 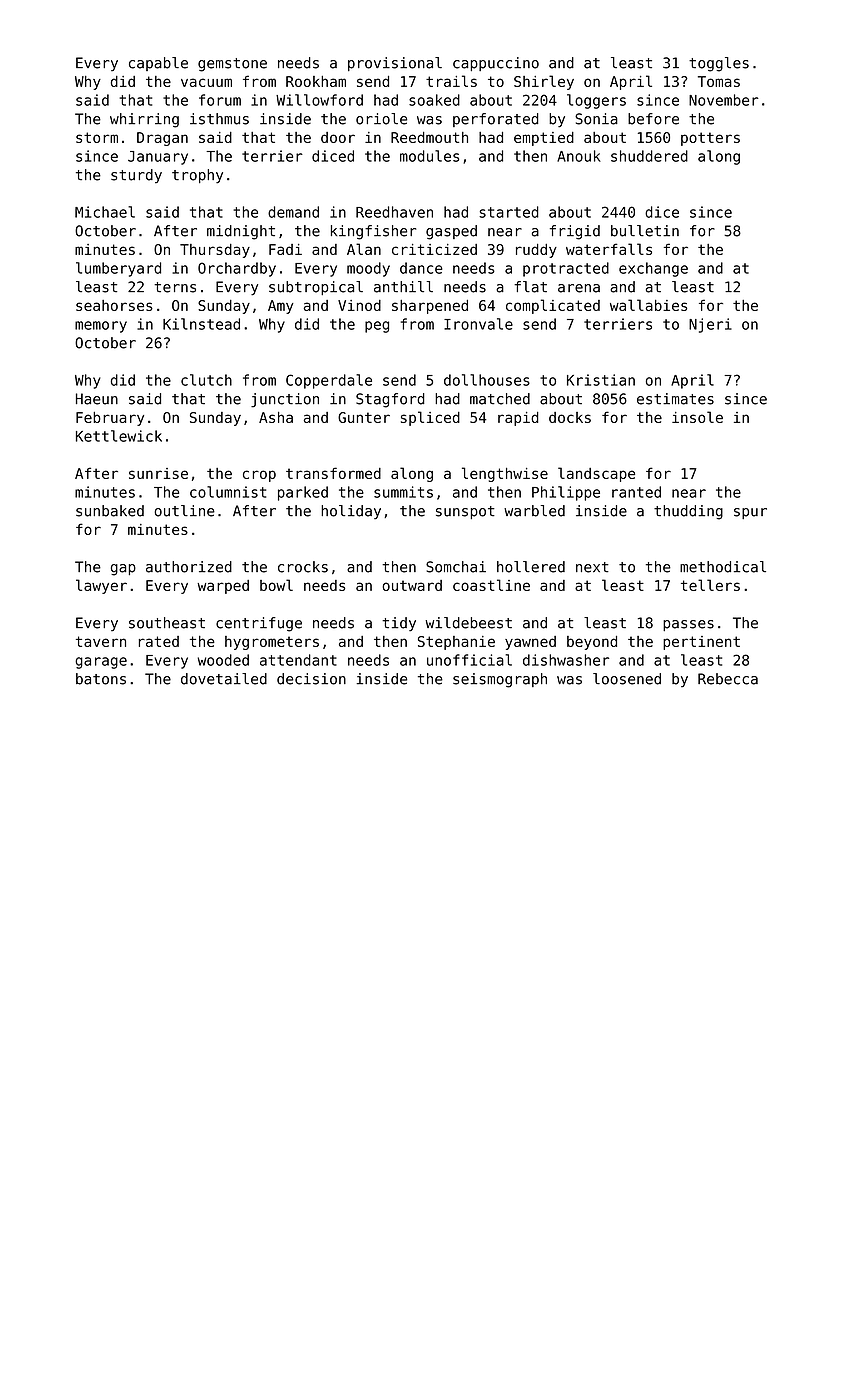 I want to click on lengthwise, so click(x=505, y=474).
